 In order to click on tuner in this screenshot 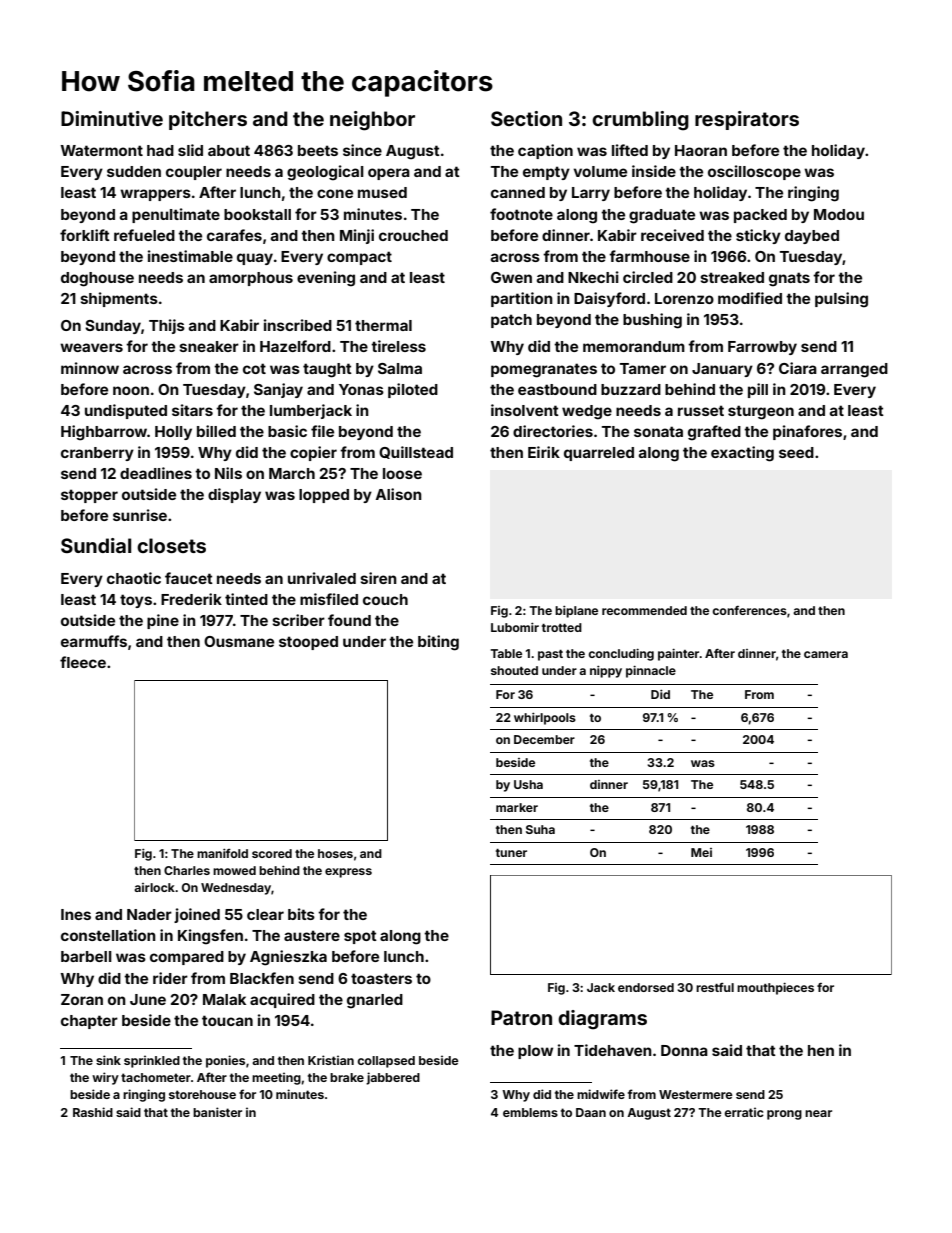, I will do `click(511, 853)`.
